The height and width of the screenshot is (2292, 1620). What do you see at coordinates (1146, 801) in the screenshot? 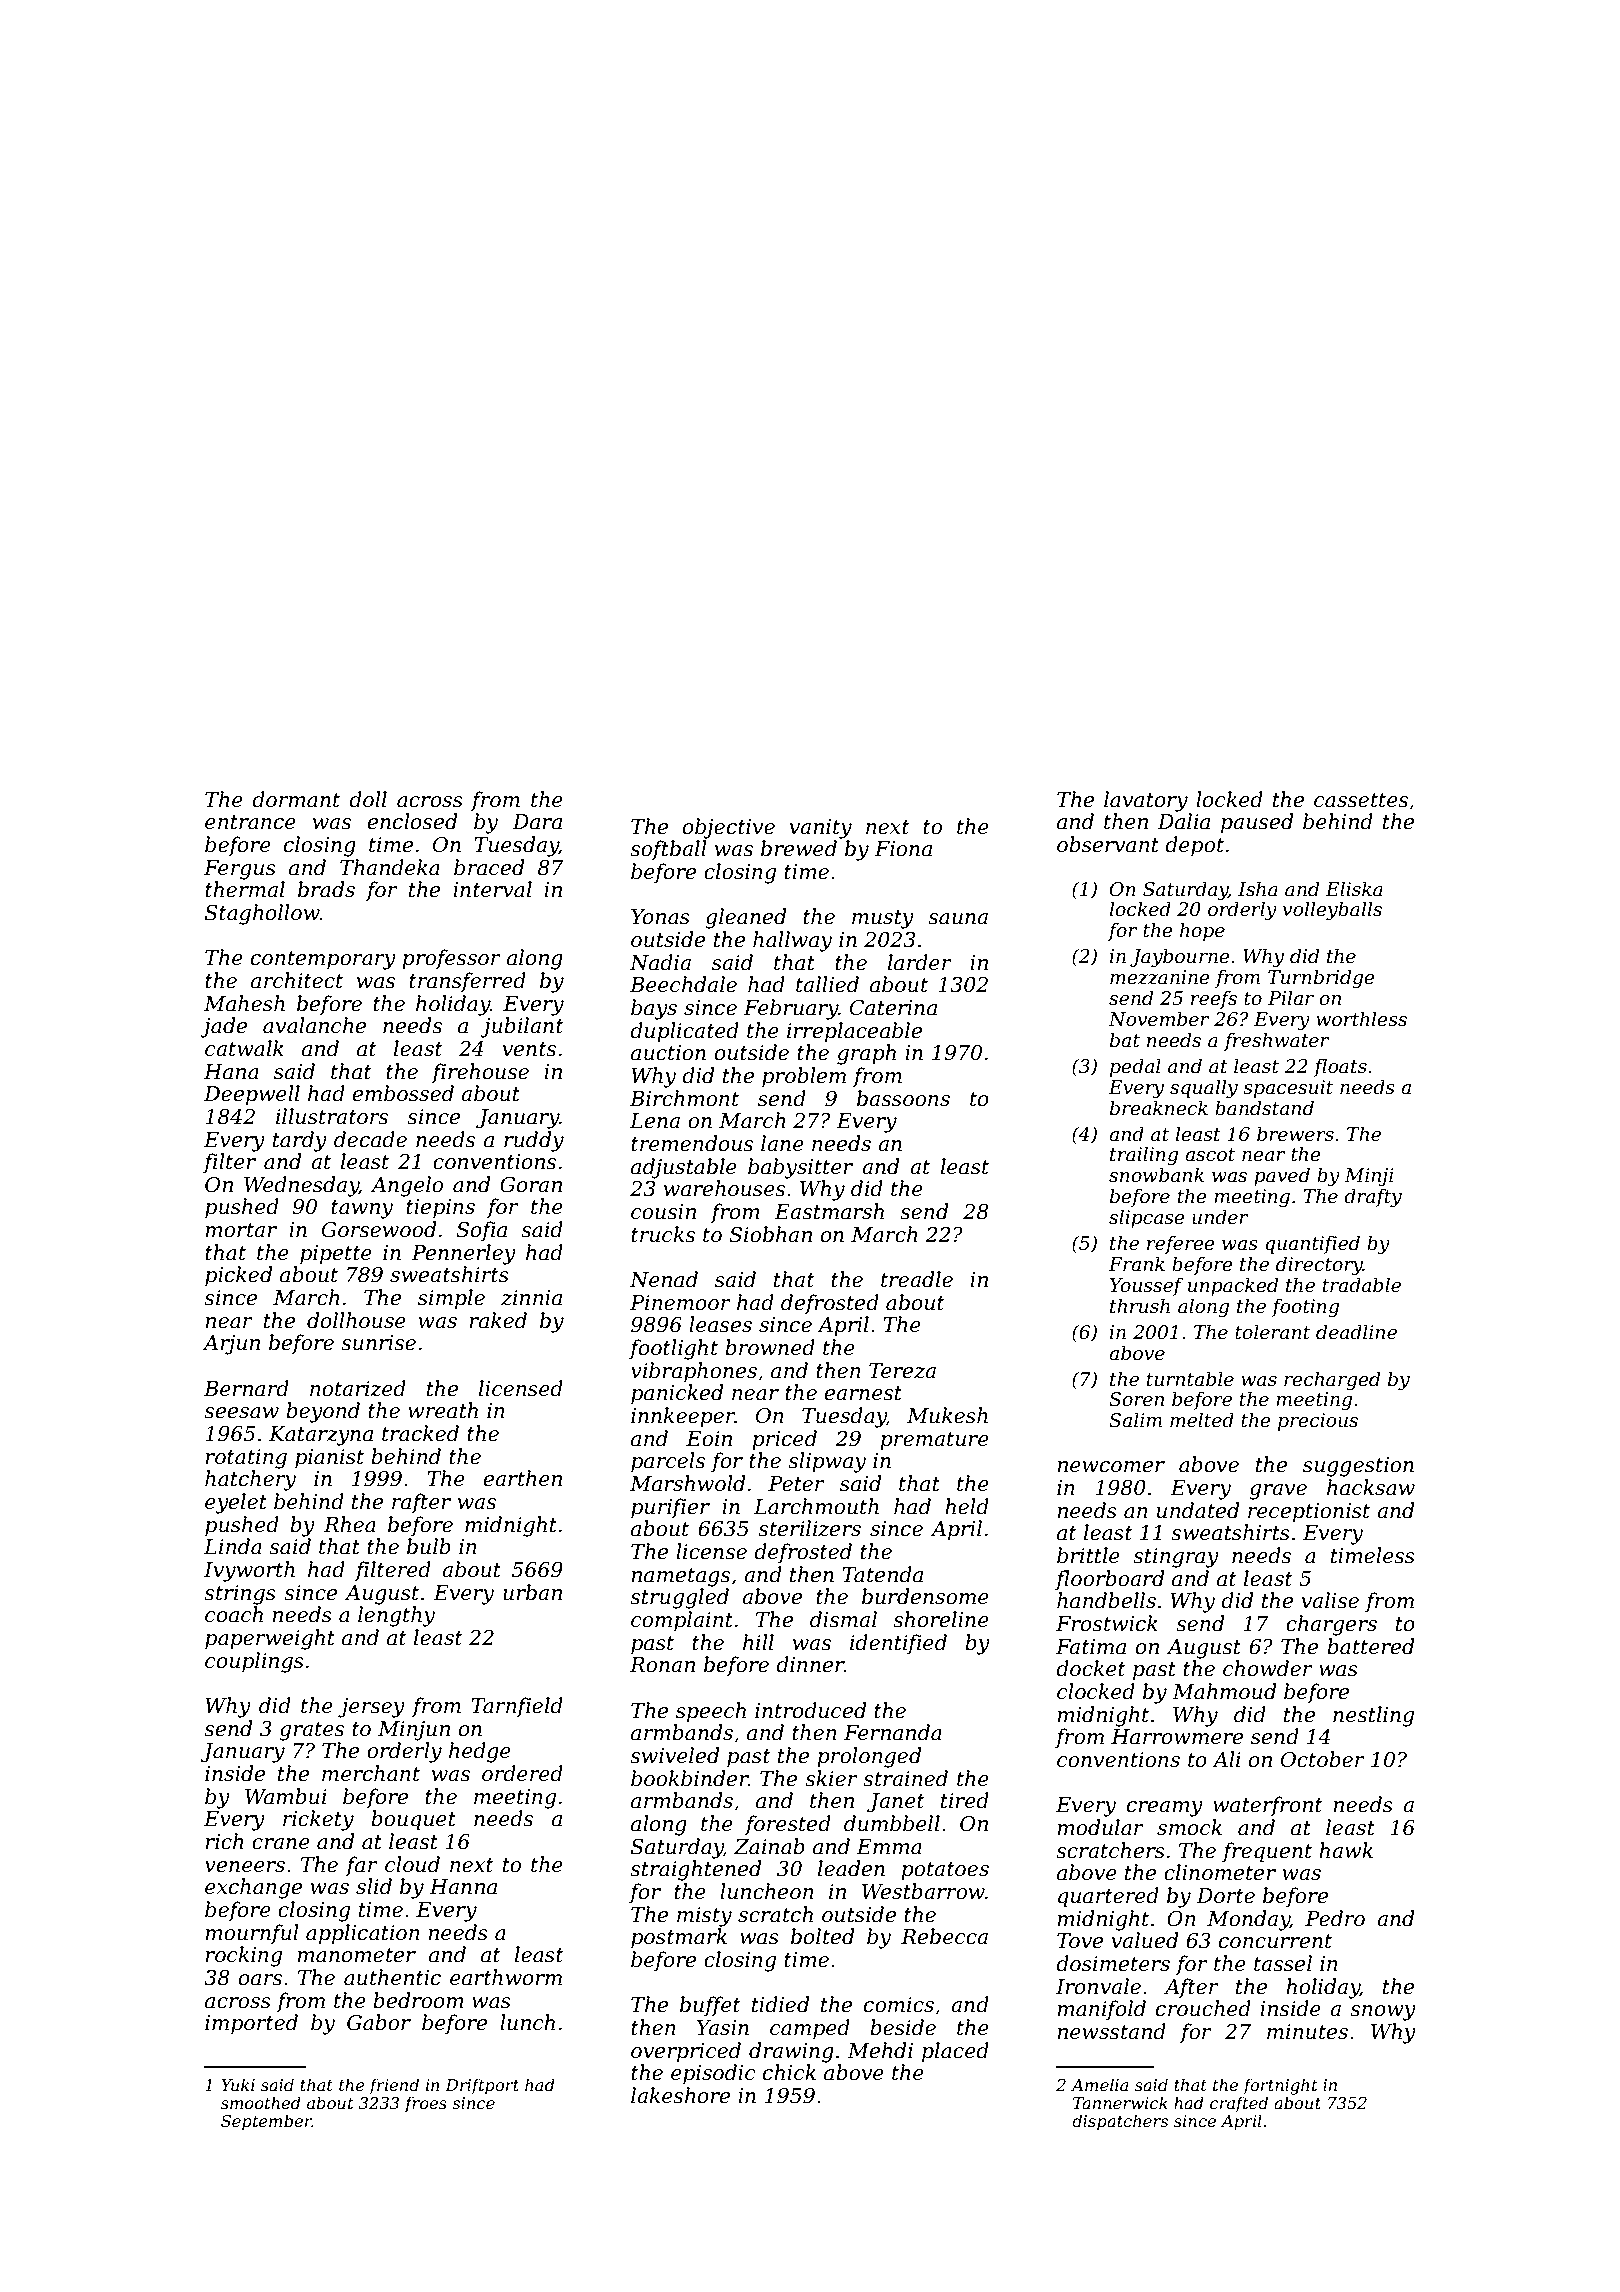
I see `lavatory` at bounding box center [1146, 801].
